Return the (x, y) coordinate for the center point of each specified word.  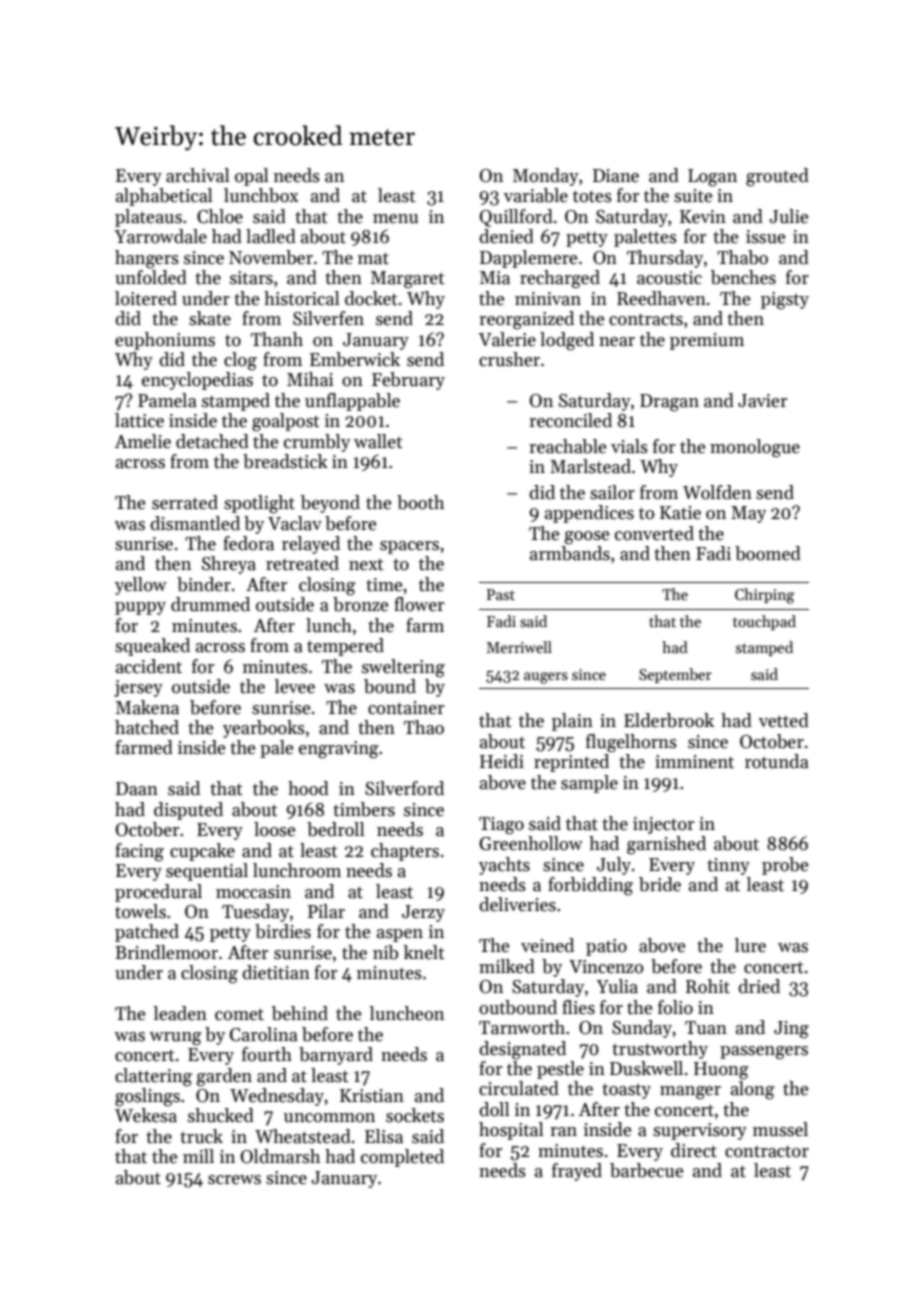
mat (373, 258)
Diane (616, 176)
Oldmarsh (280, 1156)
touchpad (764, 622)
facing (139, 852)
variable (536, 195)
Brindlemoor (166, 952)
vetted (784, 720)
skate (210, 318)
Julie (789, 216)
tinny (728, 866)
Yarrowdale (160, 236)
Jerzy (423, 913)
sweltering (403, 668)
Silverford (404, 788)
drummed (210, 604)
